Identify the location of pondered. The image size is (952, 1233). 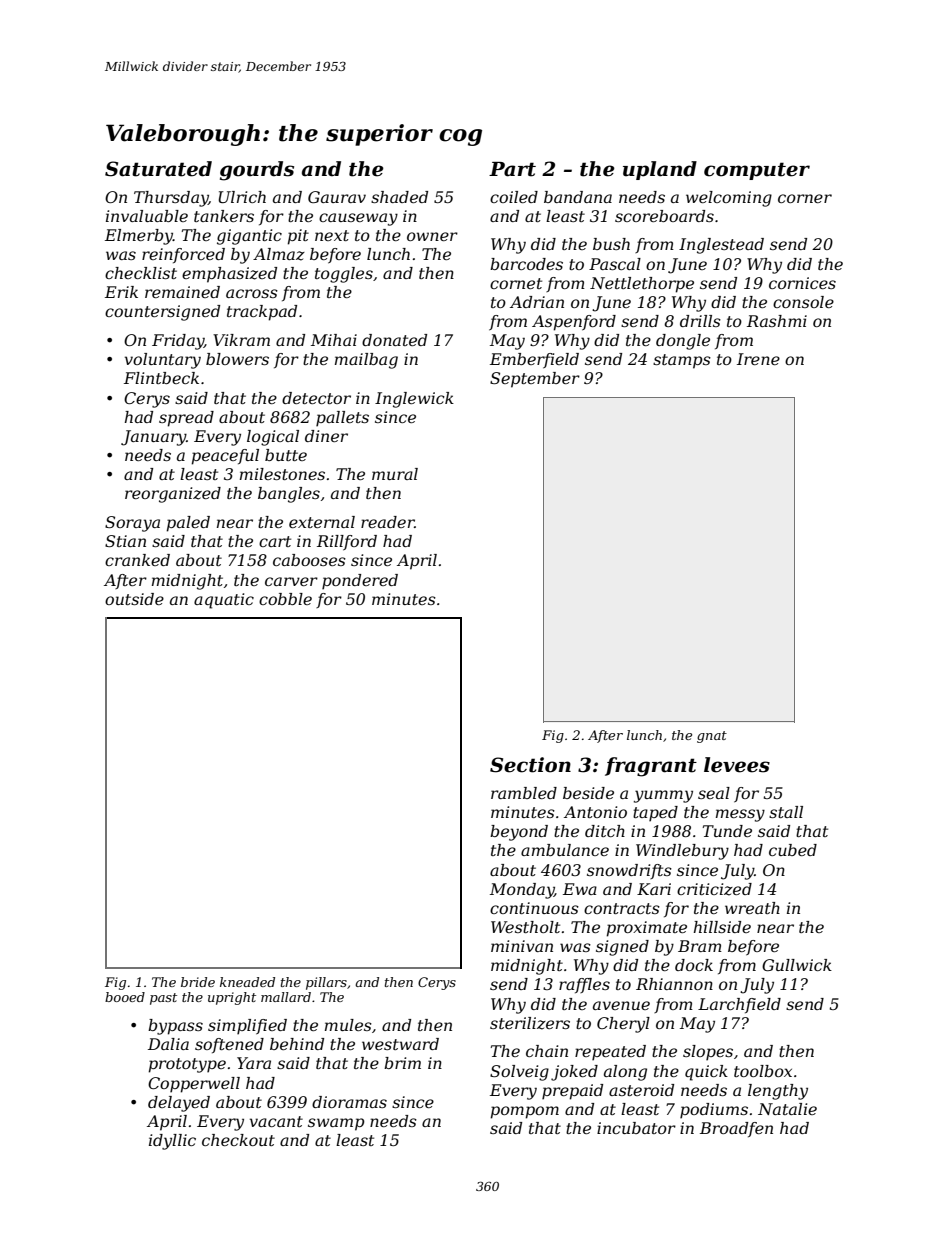
(360, 582).
